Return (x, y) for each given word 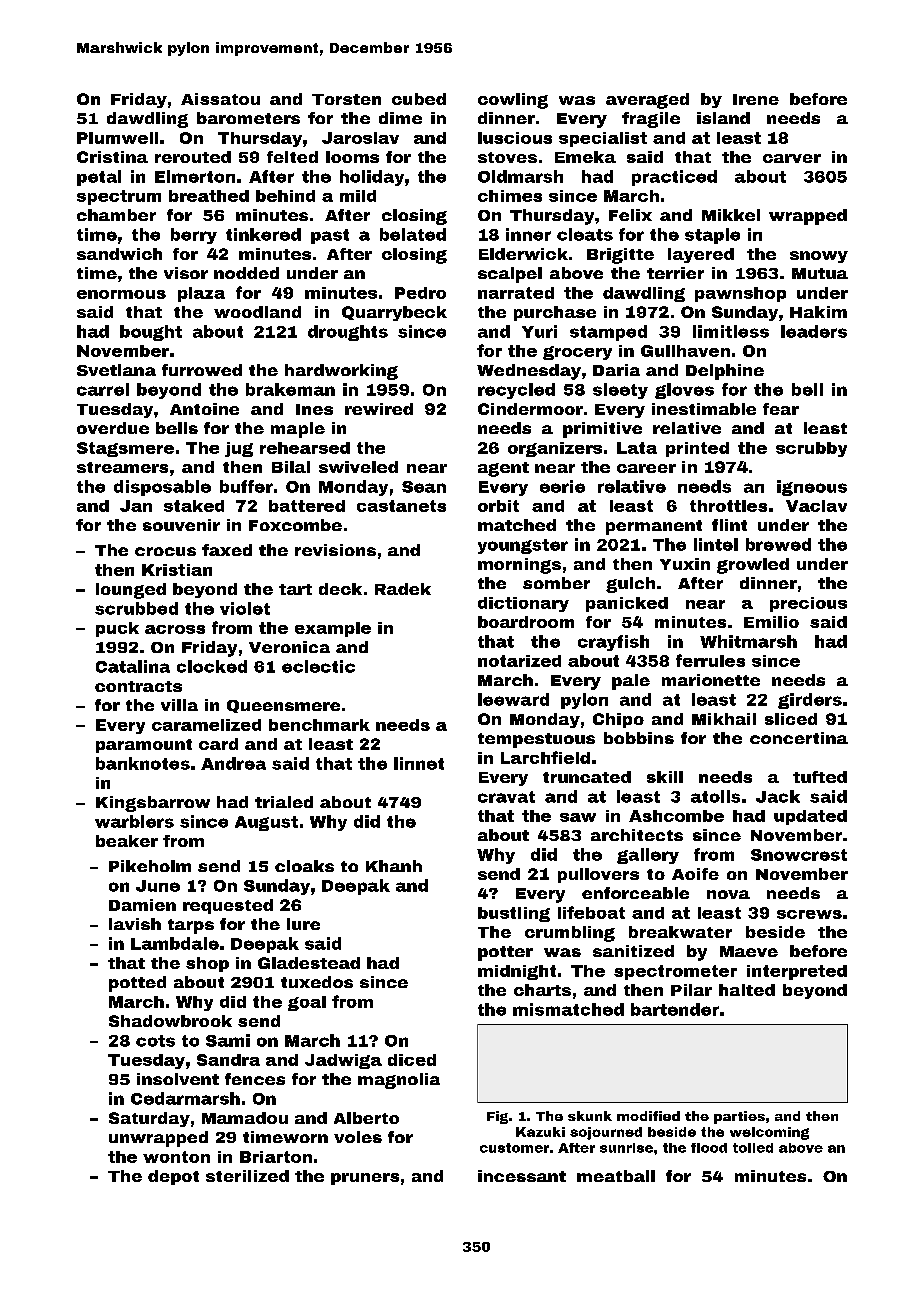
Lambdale (175, 943)
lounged (131, 591)
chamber (116, 215)
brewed (778, 544)
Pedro (420, 293)
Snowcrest (799, 855)
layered (701, 255)
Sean (424, 487)
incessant (522, 1176)
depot (173, 1177)
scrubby (811, 449)
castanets (401, 506)
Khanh (394, 866)
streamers (122, 467)
